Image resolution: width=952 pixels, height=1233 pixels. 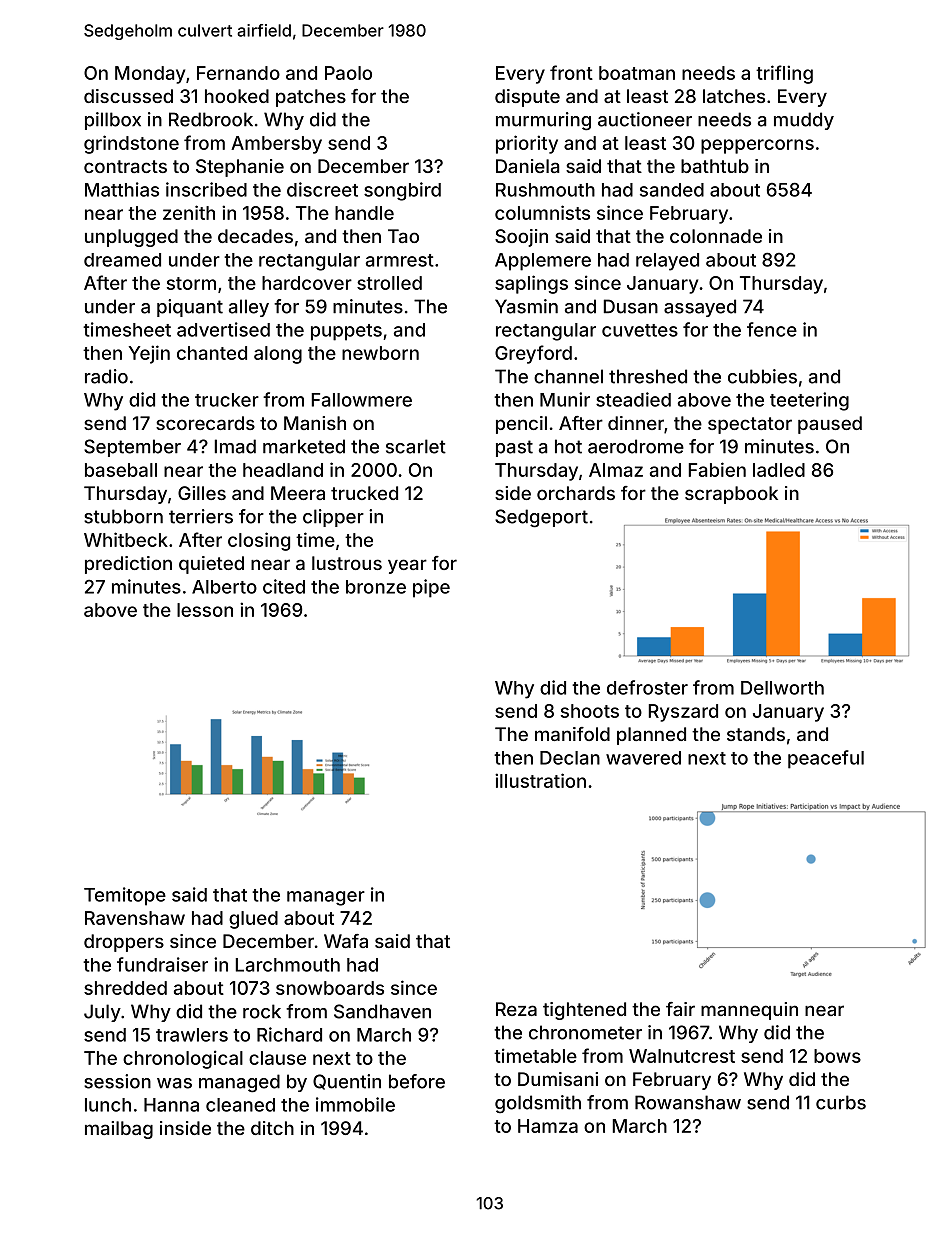 What do you see at coordinates (784, 74) in the screenshot?
I see `trifling` at bounding box center [784, 74].
